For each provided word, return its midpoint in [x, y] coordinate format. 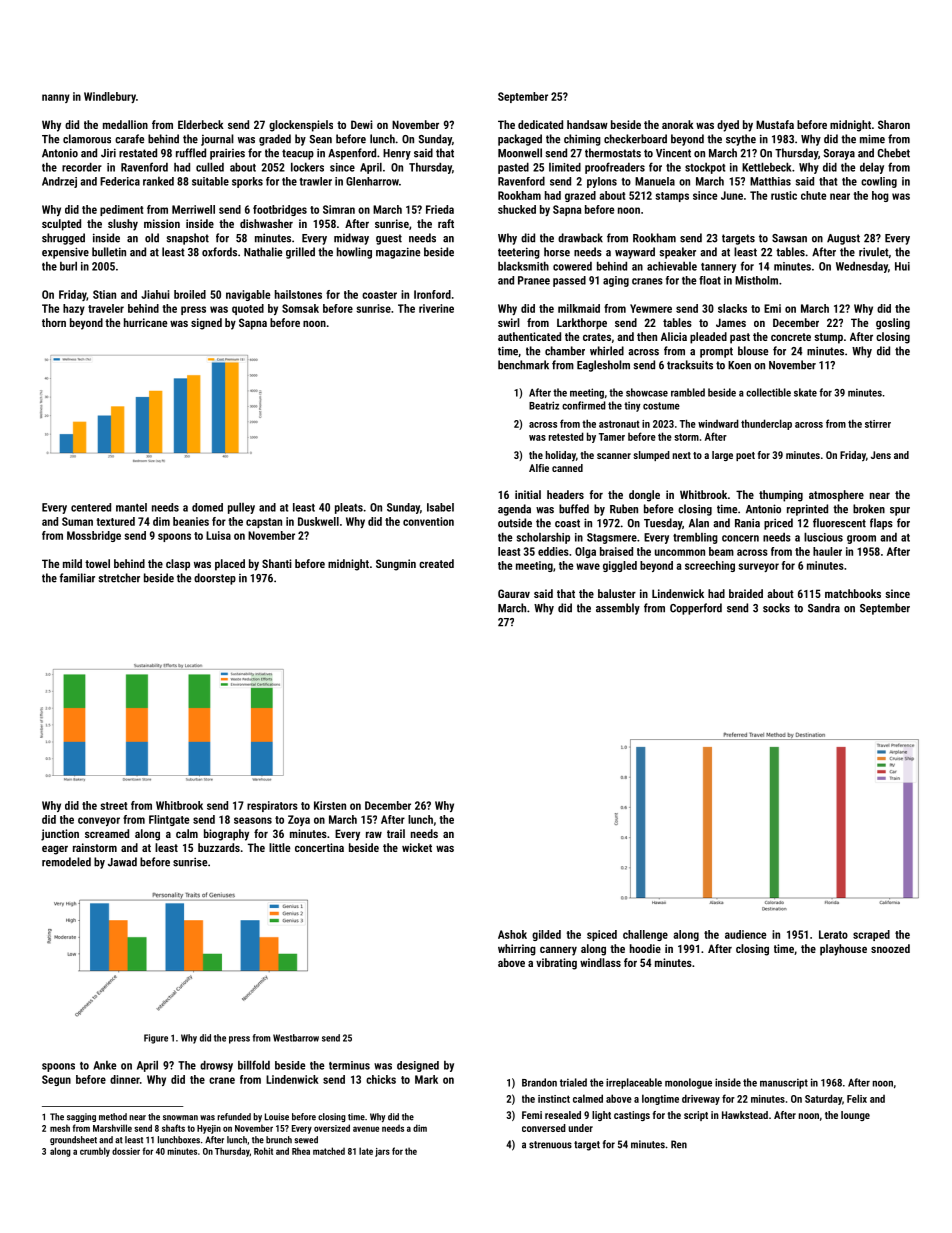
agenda [514, 510]
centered [91, 507]
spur [900, 511]
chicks [381, 1079]
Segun [56, 1080]
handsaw [587, 124]
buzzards [219, 847]
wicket [417, 847]
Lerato [833, 934]
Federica [120, 181]
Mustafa [775, 124]
